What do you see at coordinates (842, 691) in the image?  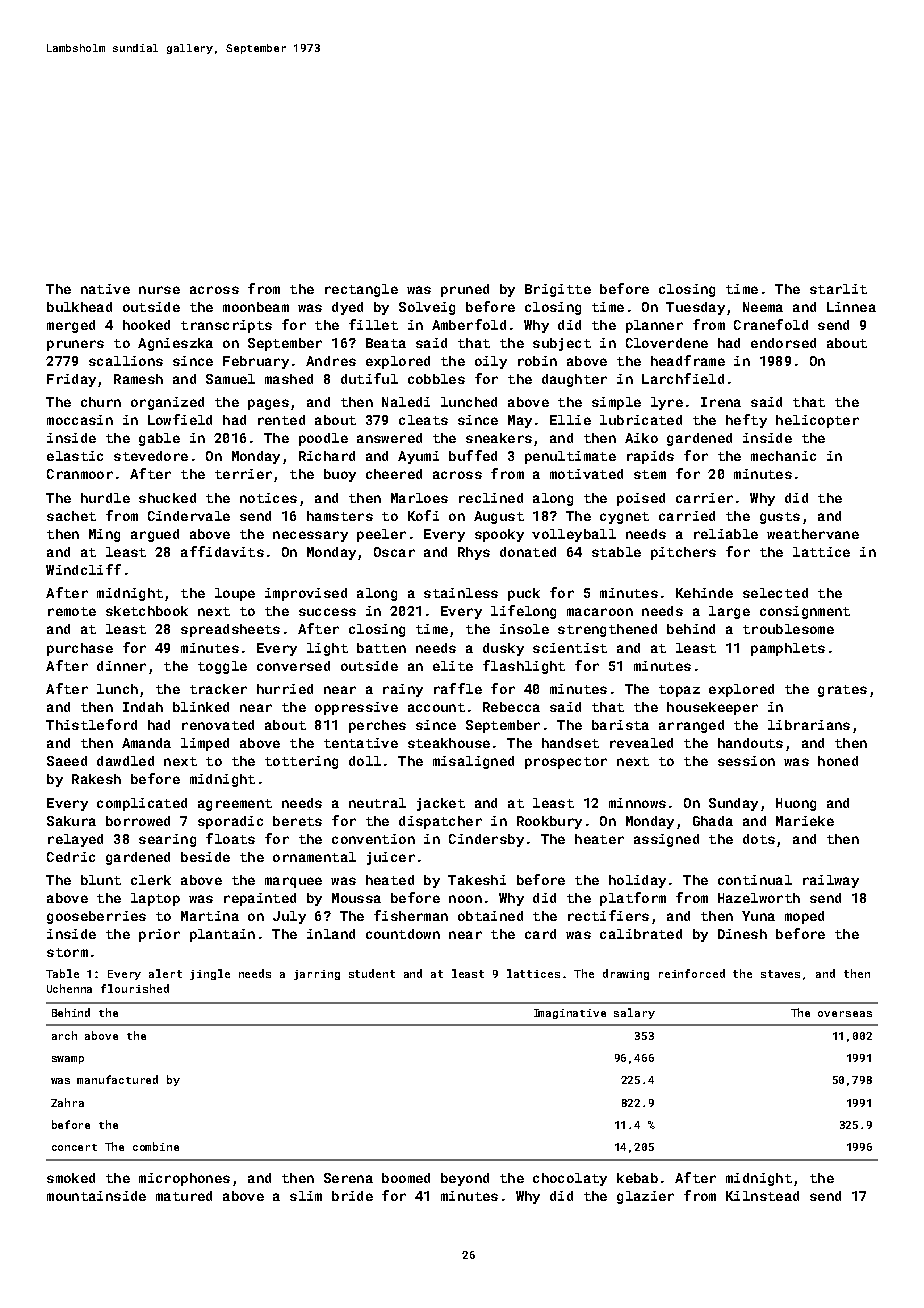 I see `grates` at bounding box center [842, 691].
